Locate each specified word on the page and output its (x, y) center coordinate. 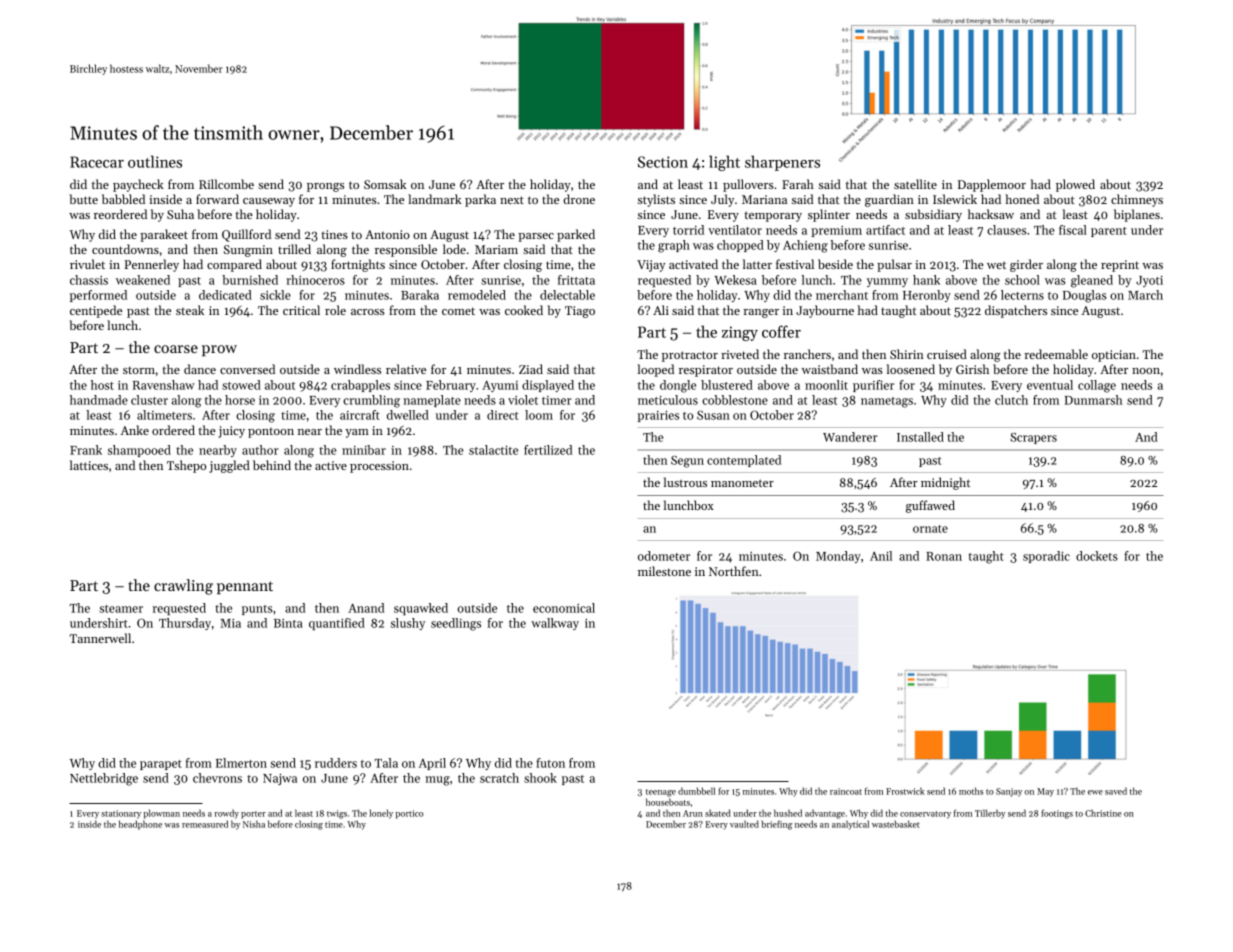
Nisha (254, 824)
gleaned (1092, 281)
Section (663, 162)
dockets (1097, 556)
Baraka (420, 295)
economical (564, 608)
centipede (96, 311)
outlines (155, 161)
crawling (183, 587)
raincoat (846, 791)
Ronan (944, 556)
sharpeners (782, 163)
